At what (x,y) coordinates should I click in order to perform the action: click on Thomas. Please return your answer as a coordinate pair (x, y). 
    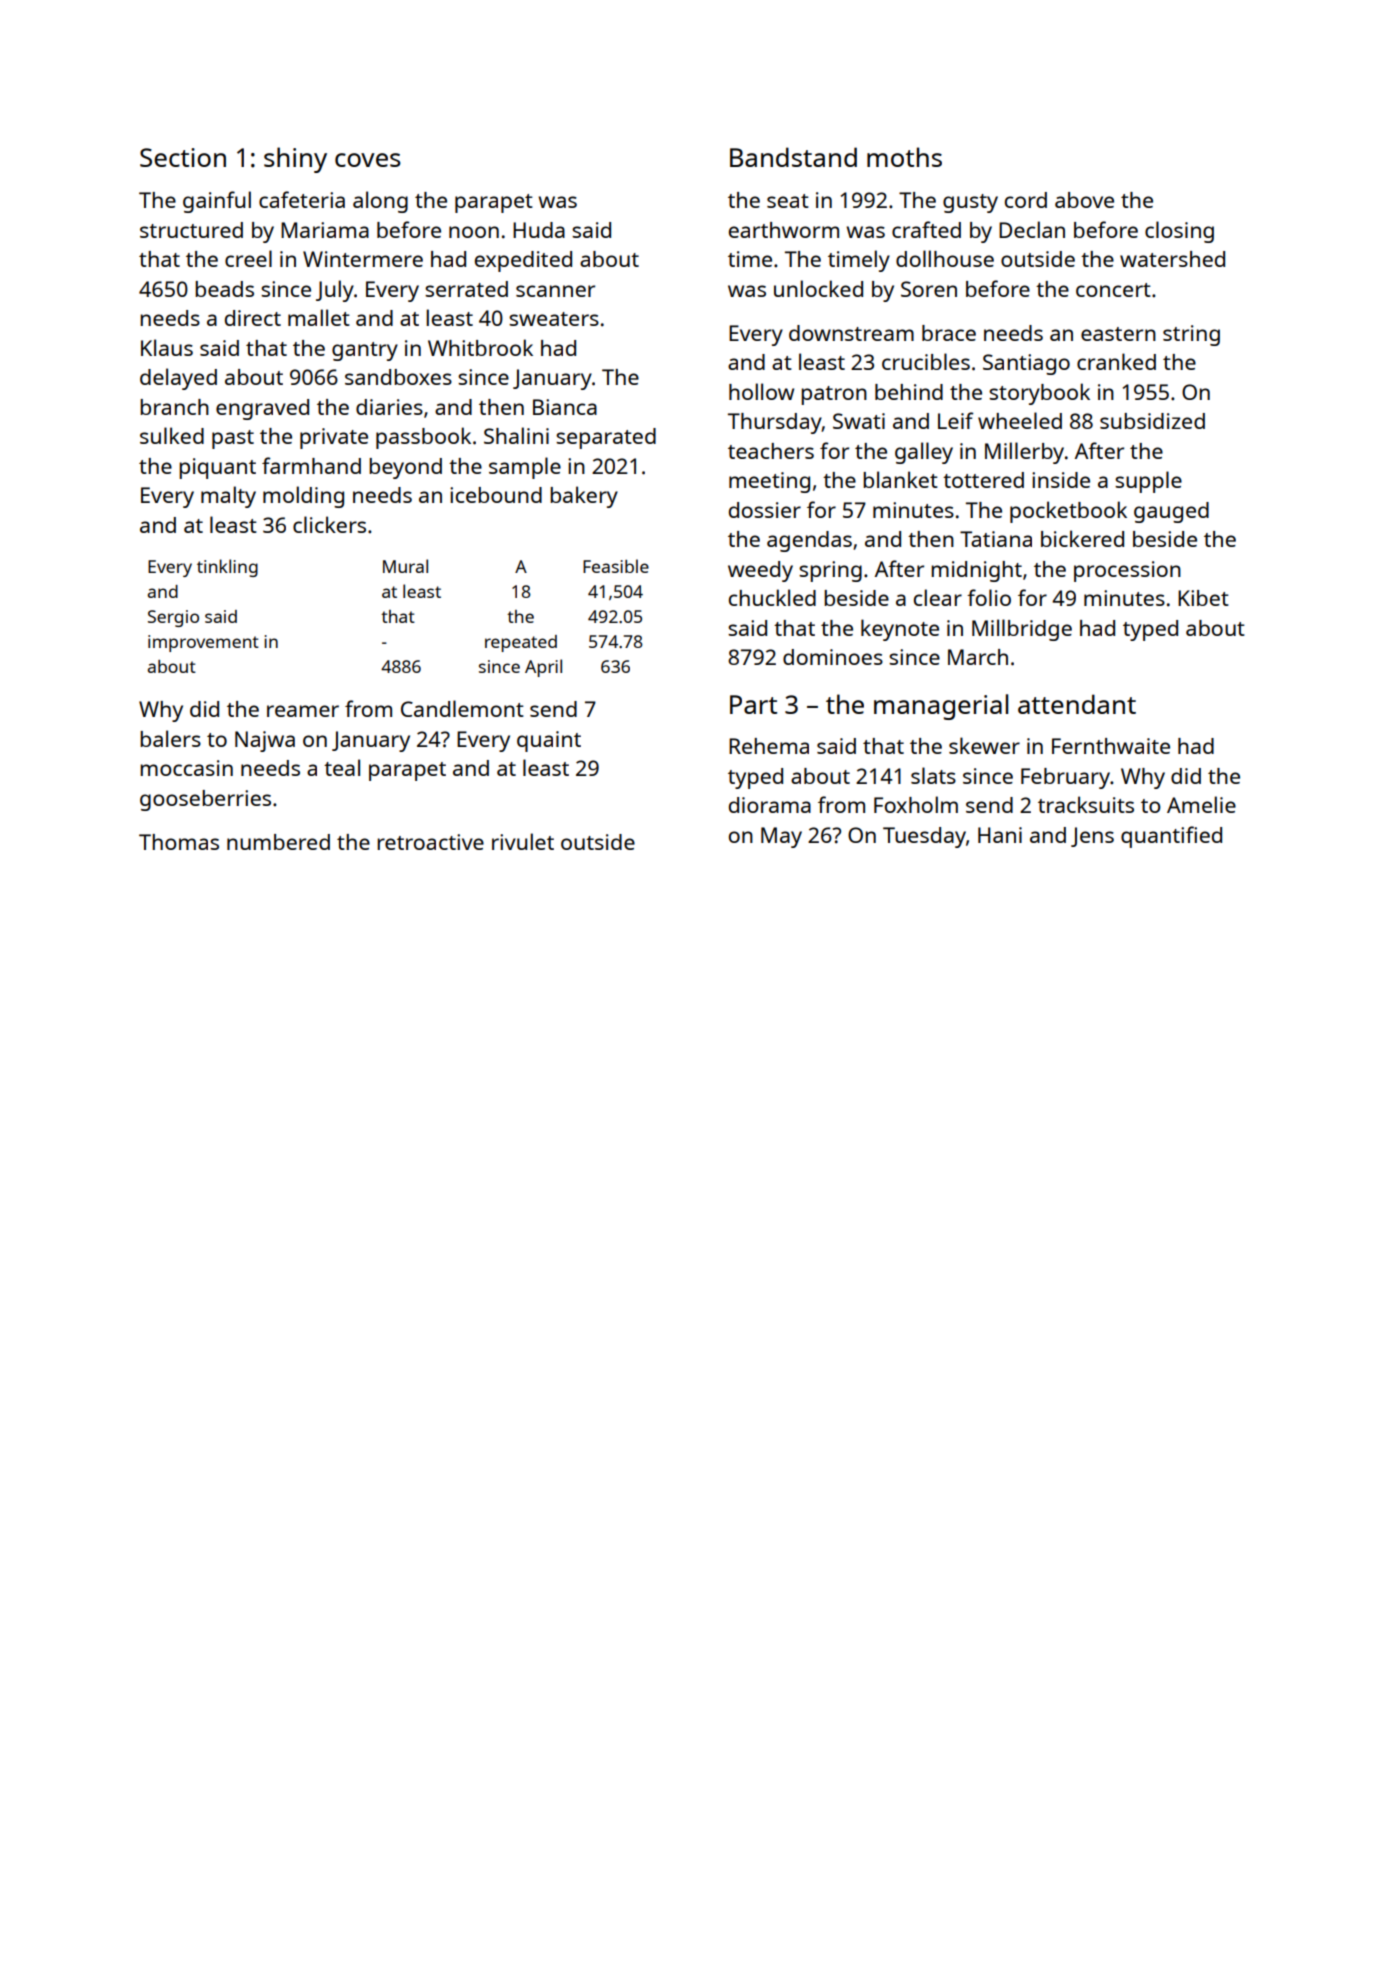
    Looking at the image, I should click on (179, 842).
